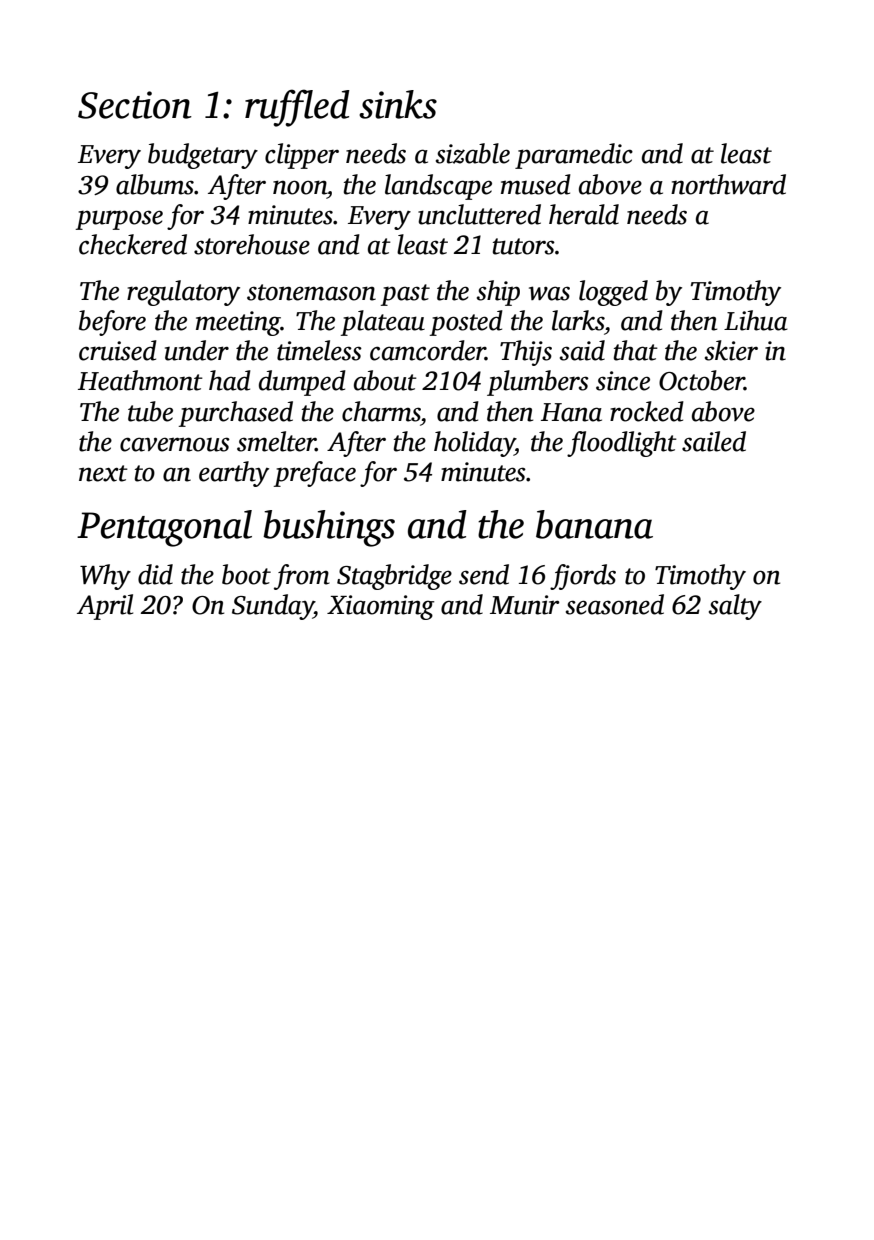 The width and height of the page is (874, 1240). I want to click on camcorder, so click(427, 350).
